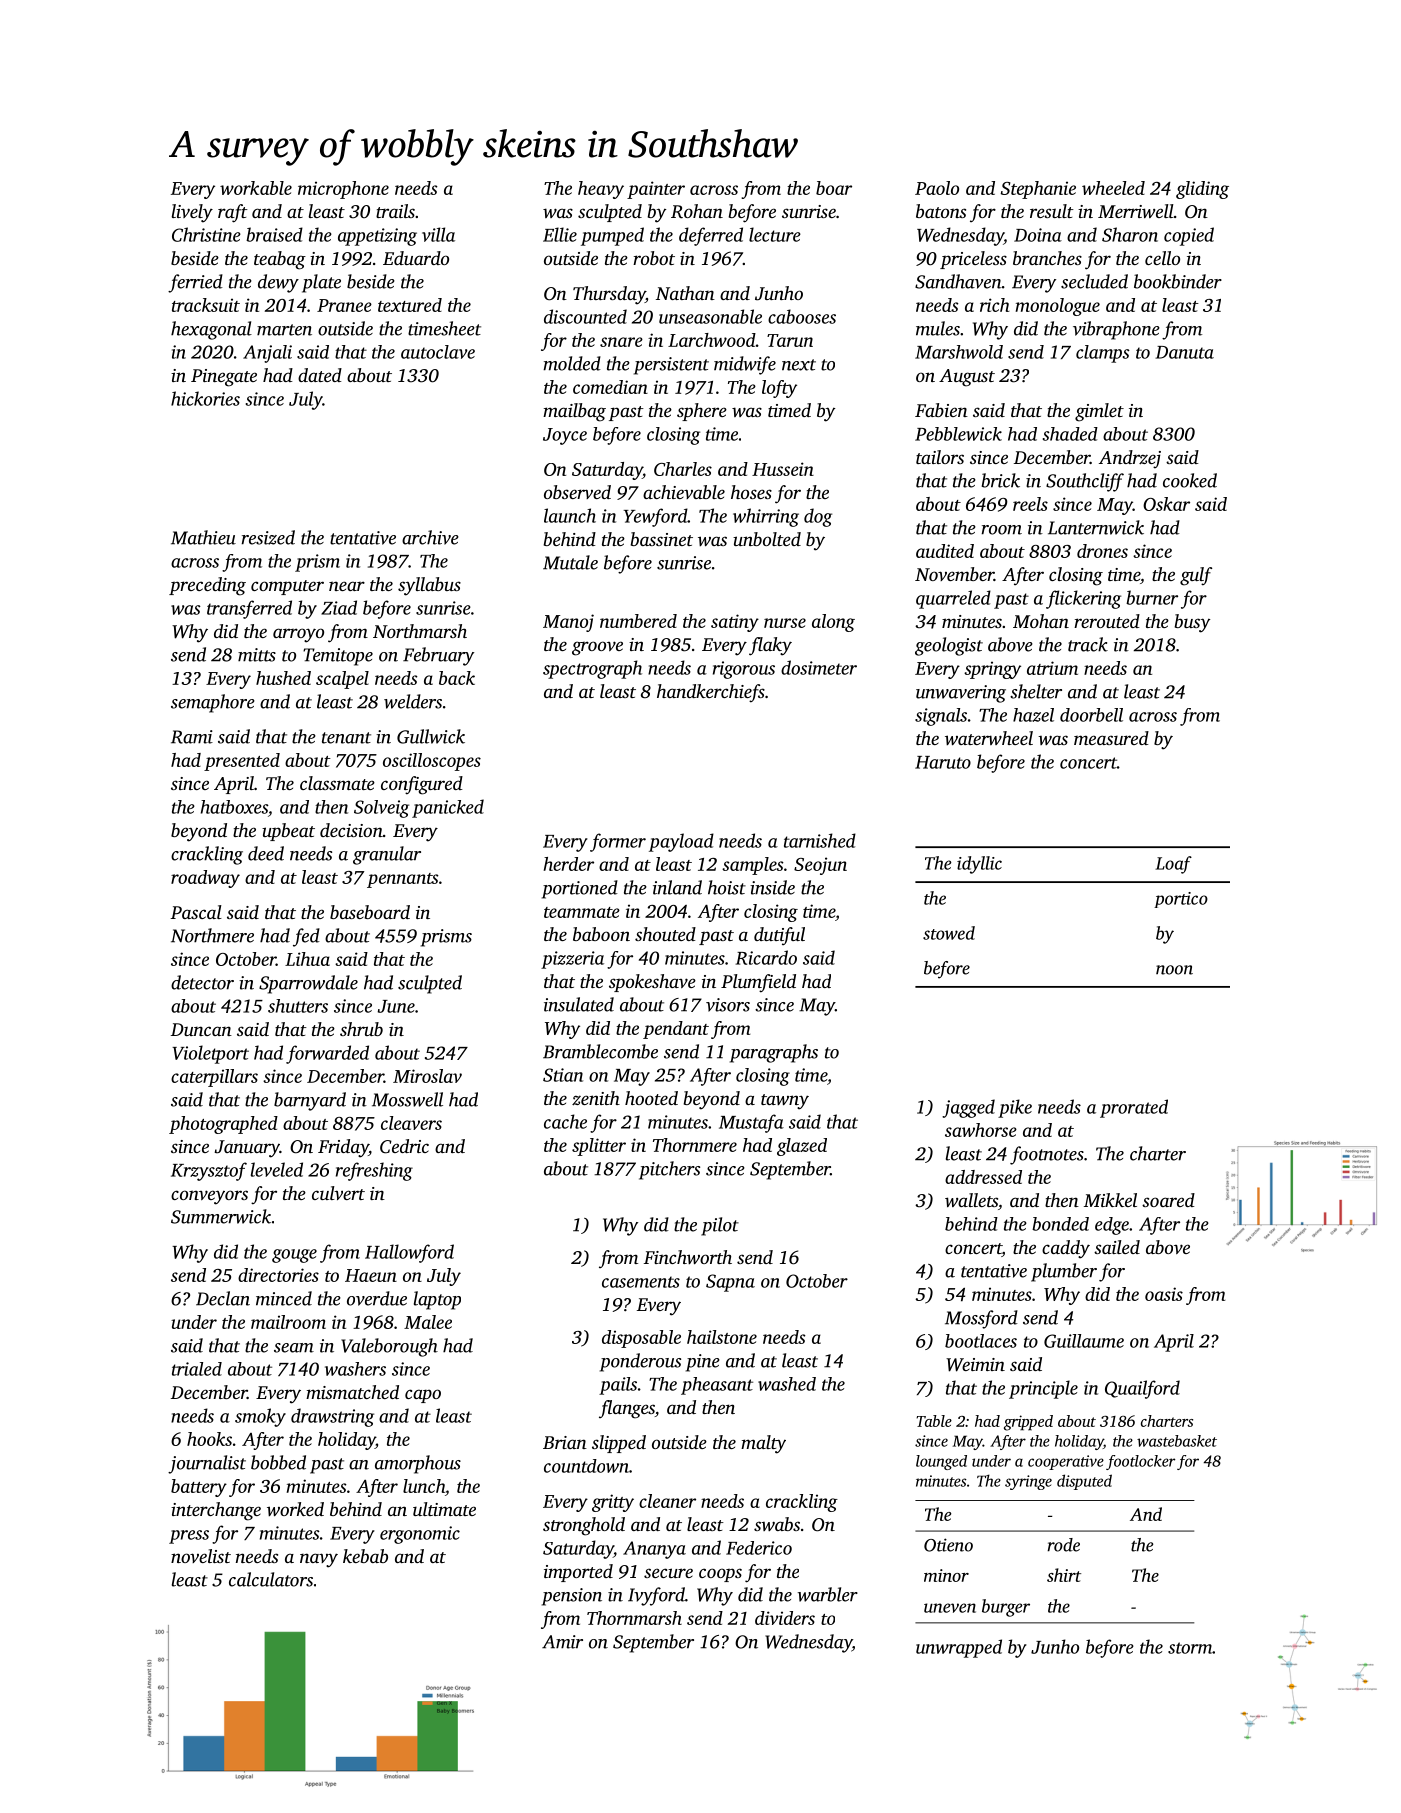 Image resolution: width=1401 pixels, height=1813 pixels. What do you see at coordinates (430, 537) in the image?
I see `archive` at bounding box center [430, 537].
